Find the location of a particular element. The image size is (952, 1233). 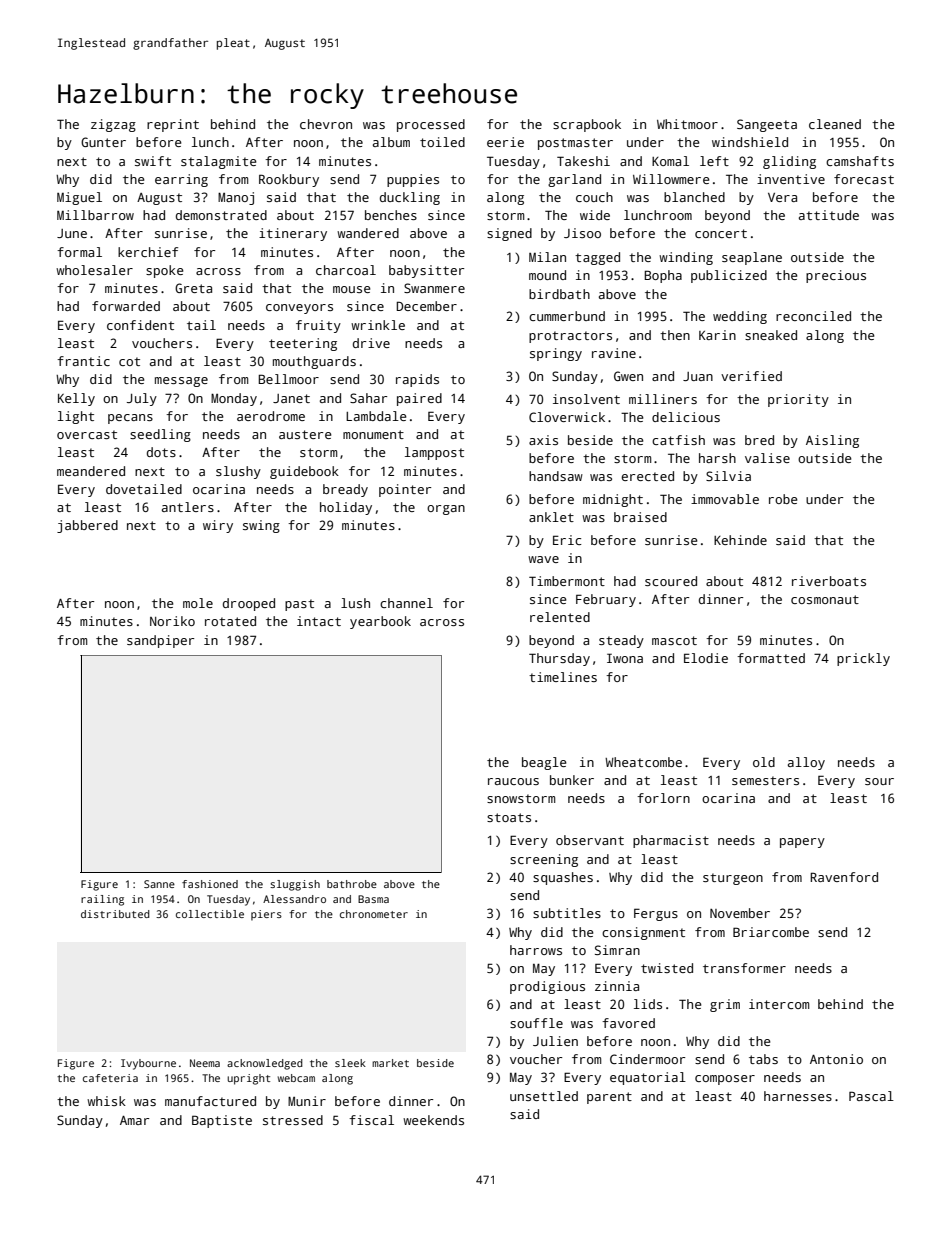

stressed is located at coordinates (293, 1120).
